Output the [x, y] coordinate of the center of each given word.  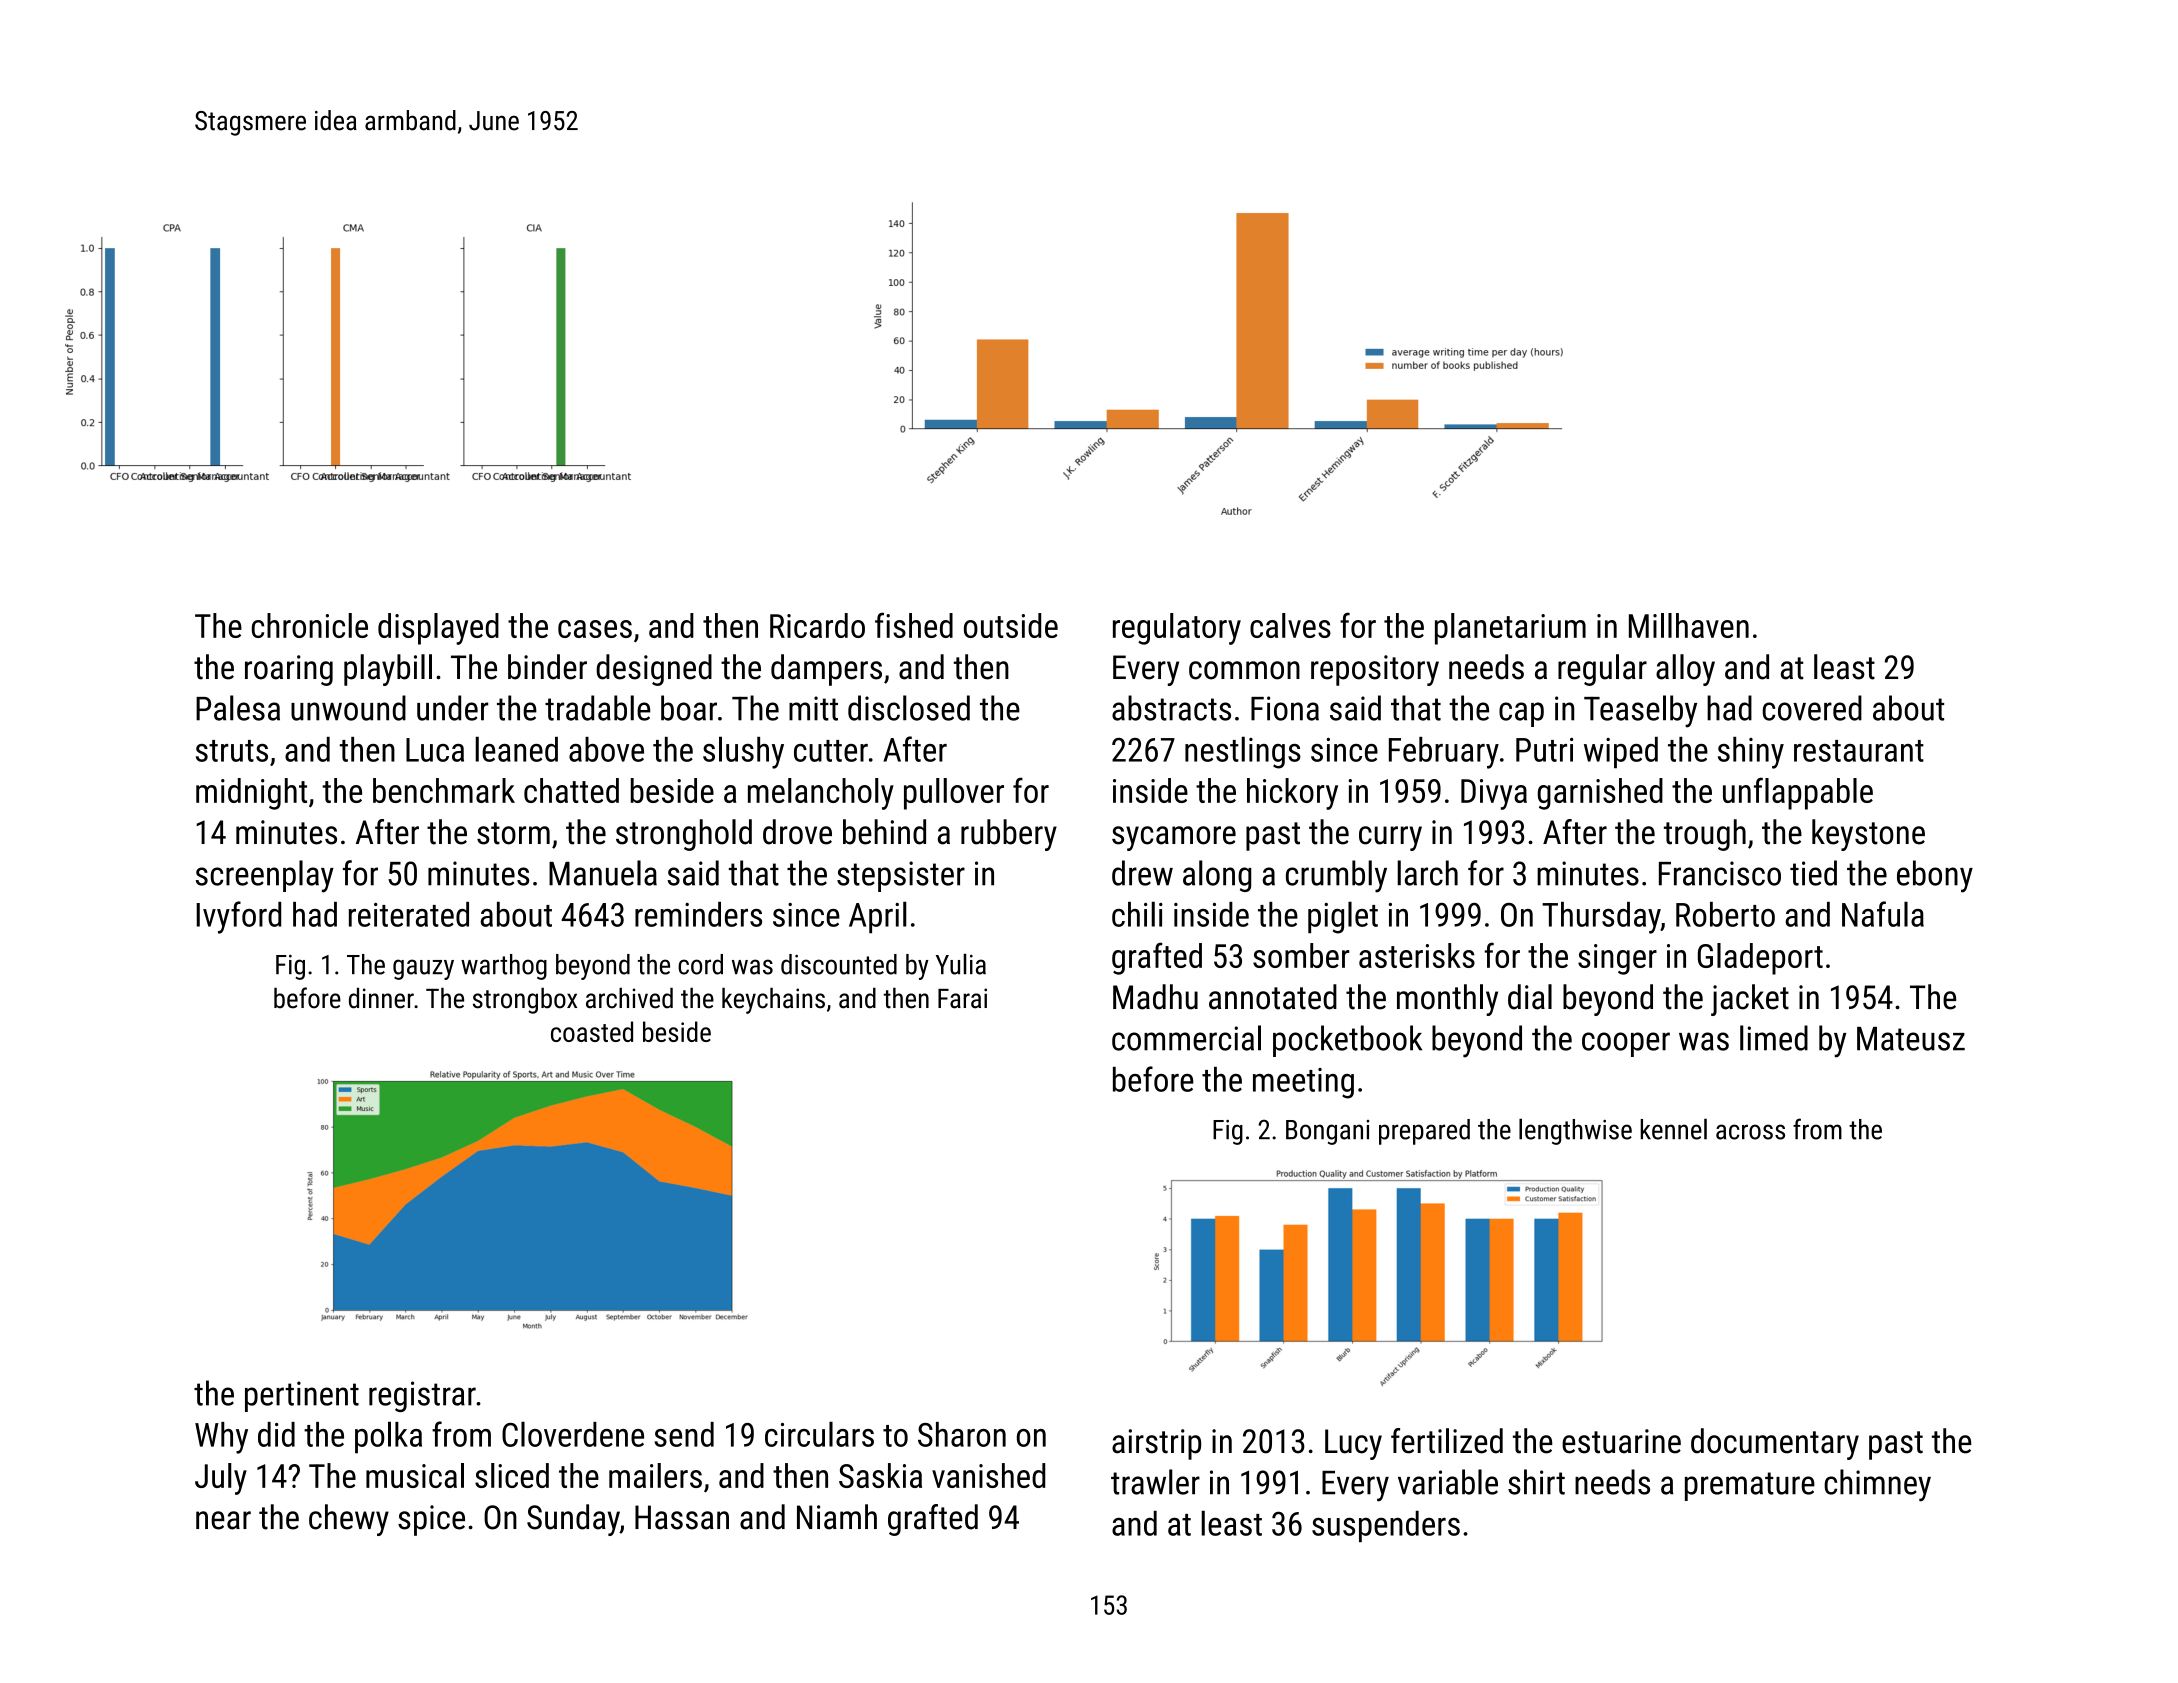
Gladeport [1760, 959]
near [223, 1520]
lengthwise [1575, 1131]
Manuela [603, 873]
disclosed [909, 708]
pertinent [302, 1396]
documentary [1775, 1444]
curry [1390, 838]
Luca [435, 750]
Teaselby [1640, 711]
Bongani [1327, 1132]
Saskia [880, 1475]
